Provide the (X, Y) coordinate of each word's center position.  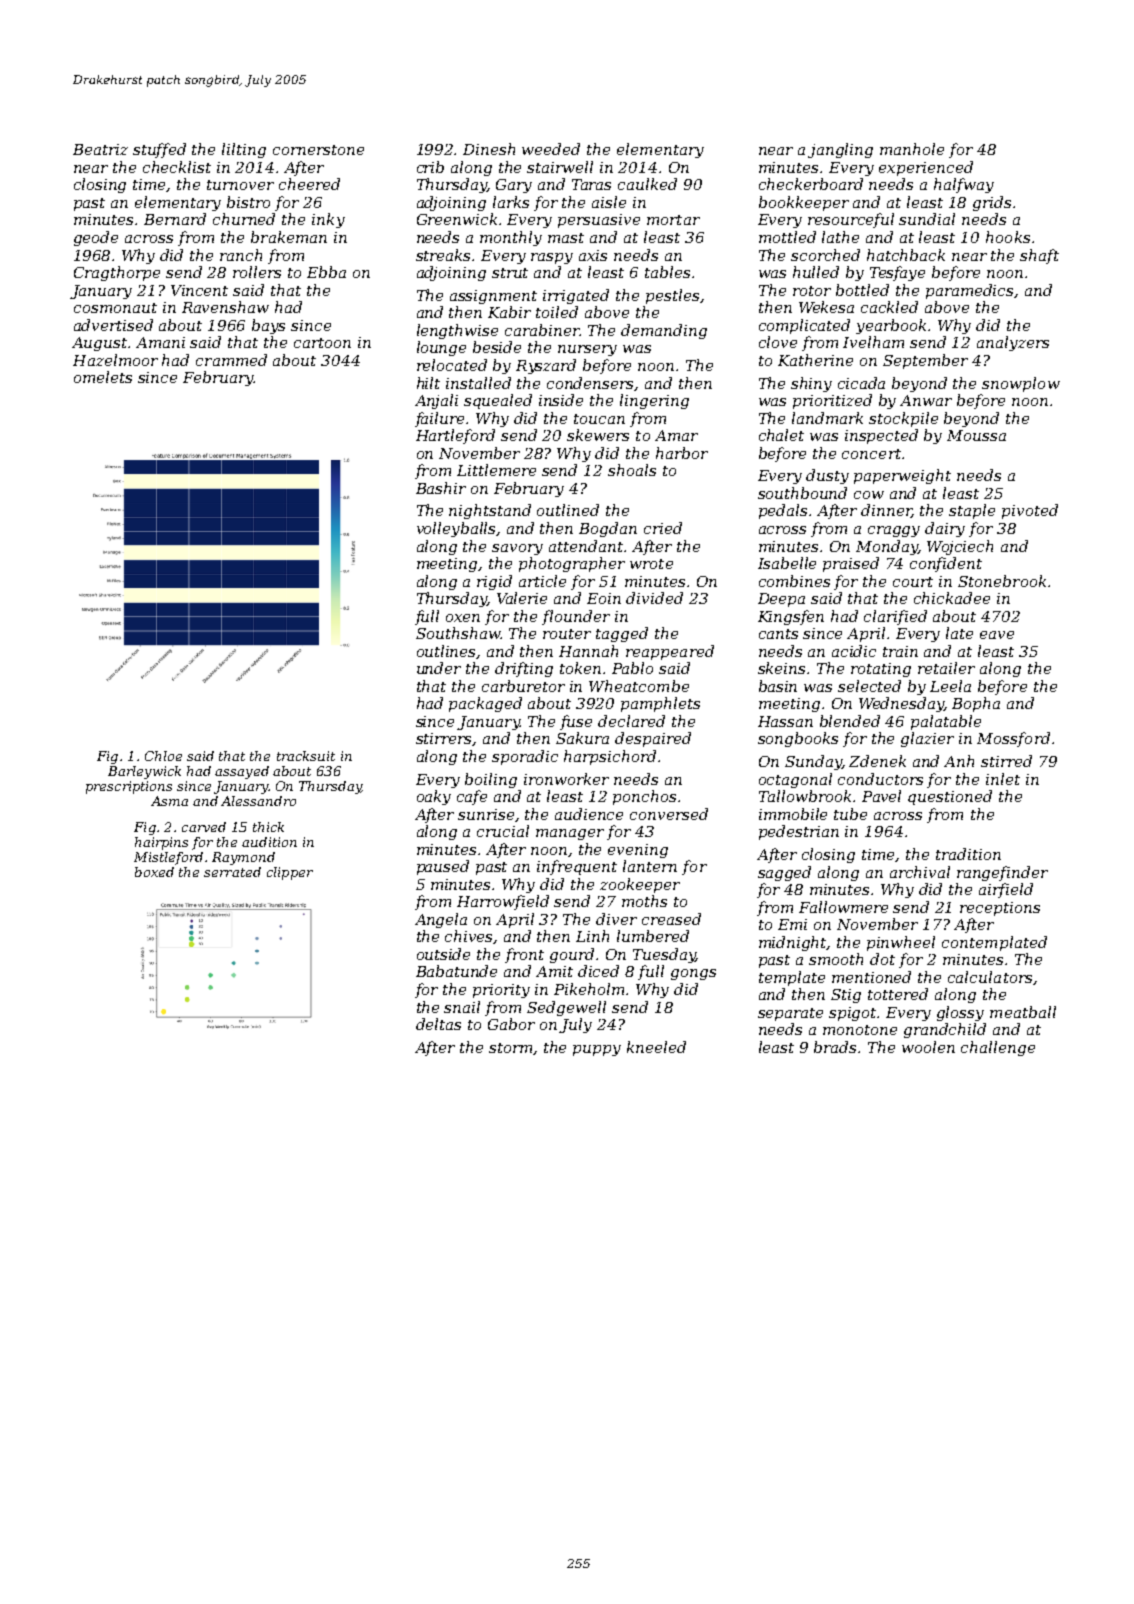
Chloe (163, 756)
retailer (946, 668)
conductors (880, 779)
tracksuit (306, 756)
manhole (912, 149)
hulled (816, 272)
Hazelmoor (115, 360)
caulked (647, 184)
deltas (438, 1024)
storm (510, 1048)
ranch (241, 255)
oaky (434, 797)
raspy (552, 258)
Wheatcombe (639, 686)
